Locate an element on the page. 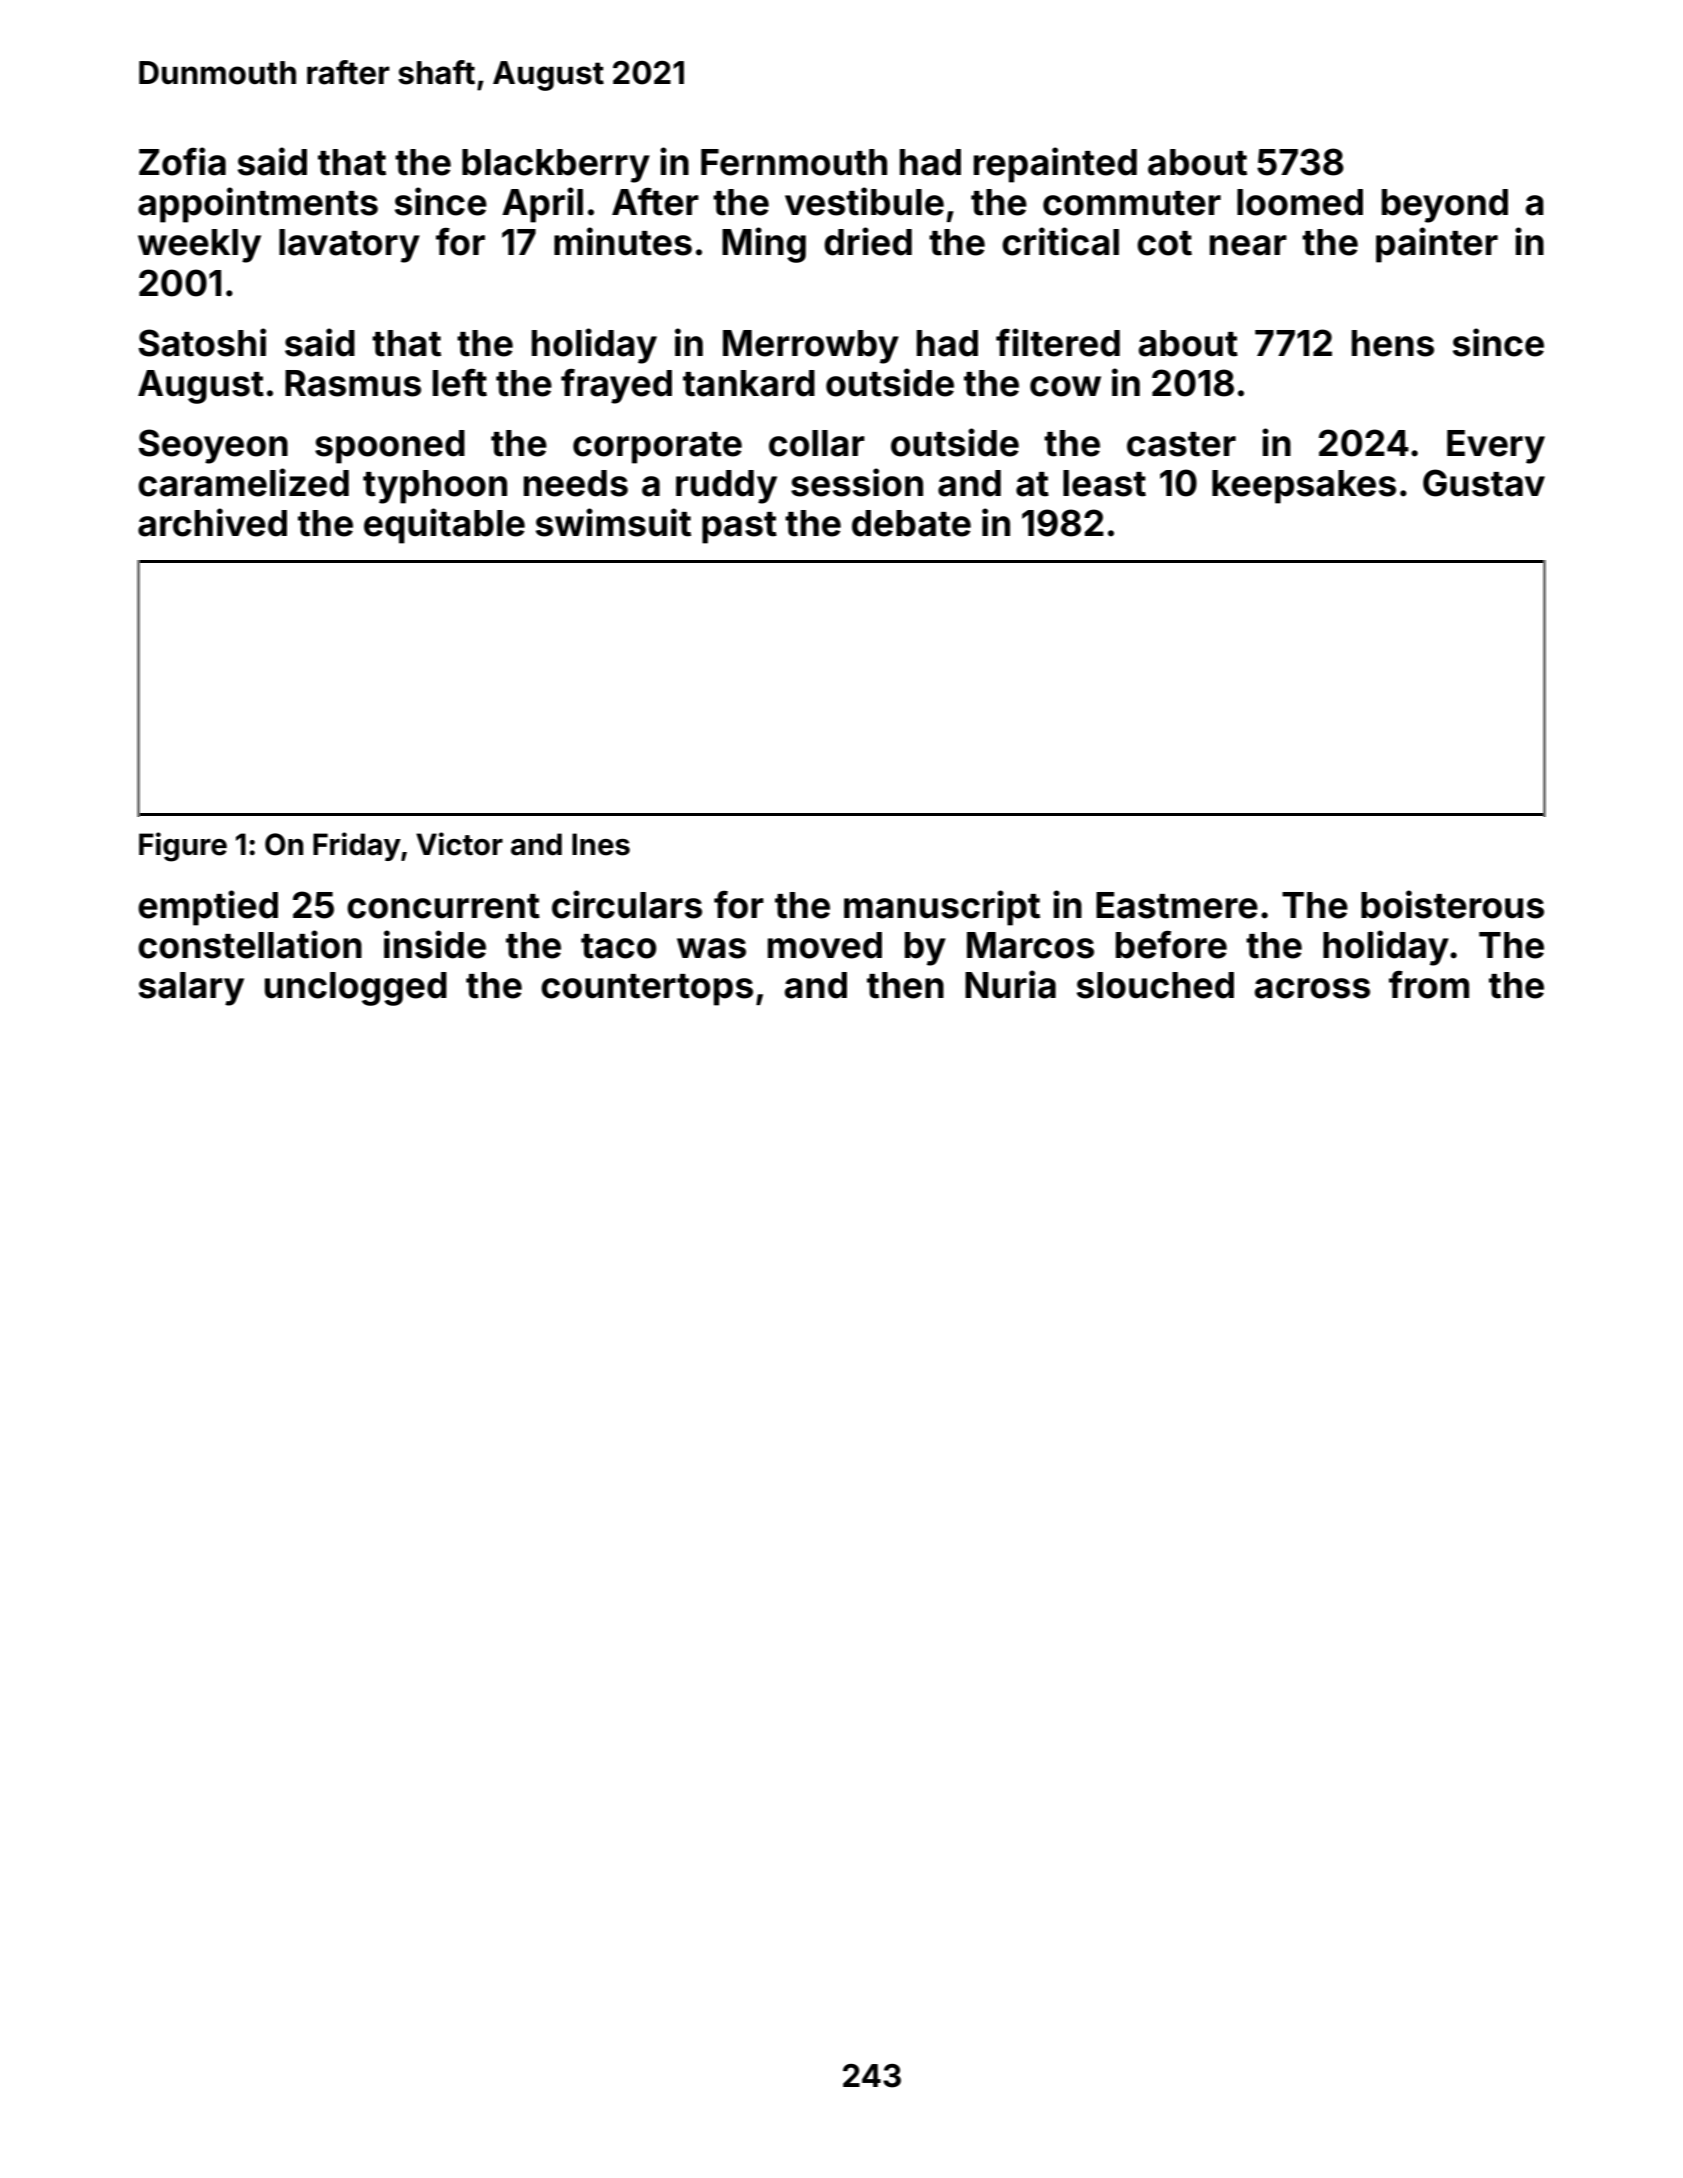 This page has height=2178, width=1683. beyond is located at coordinates (1445, 206).
